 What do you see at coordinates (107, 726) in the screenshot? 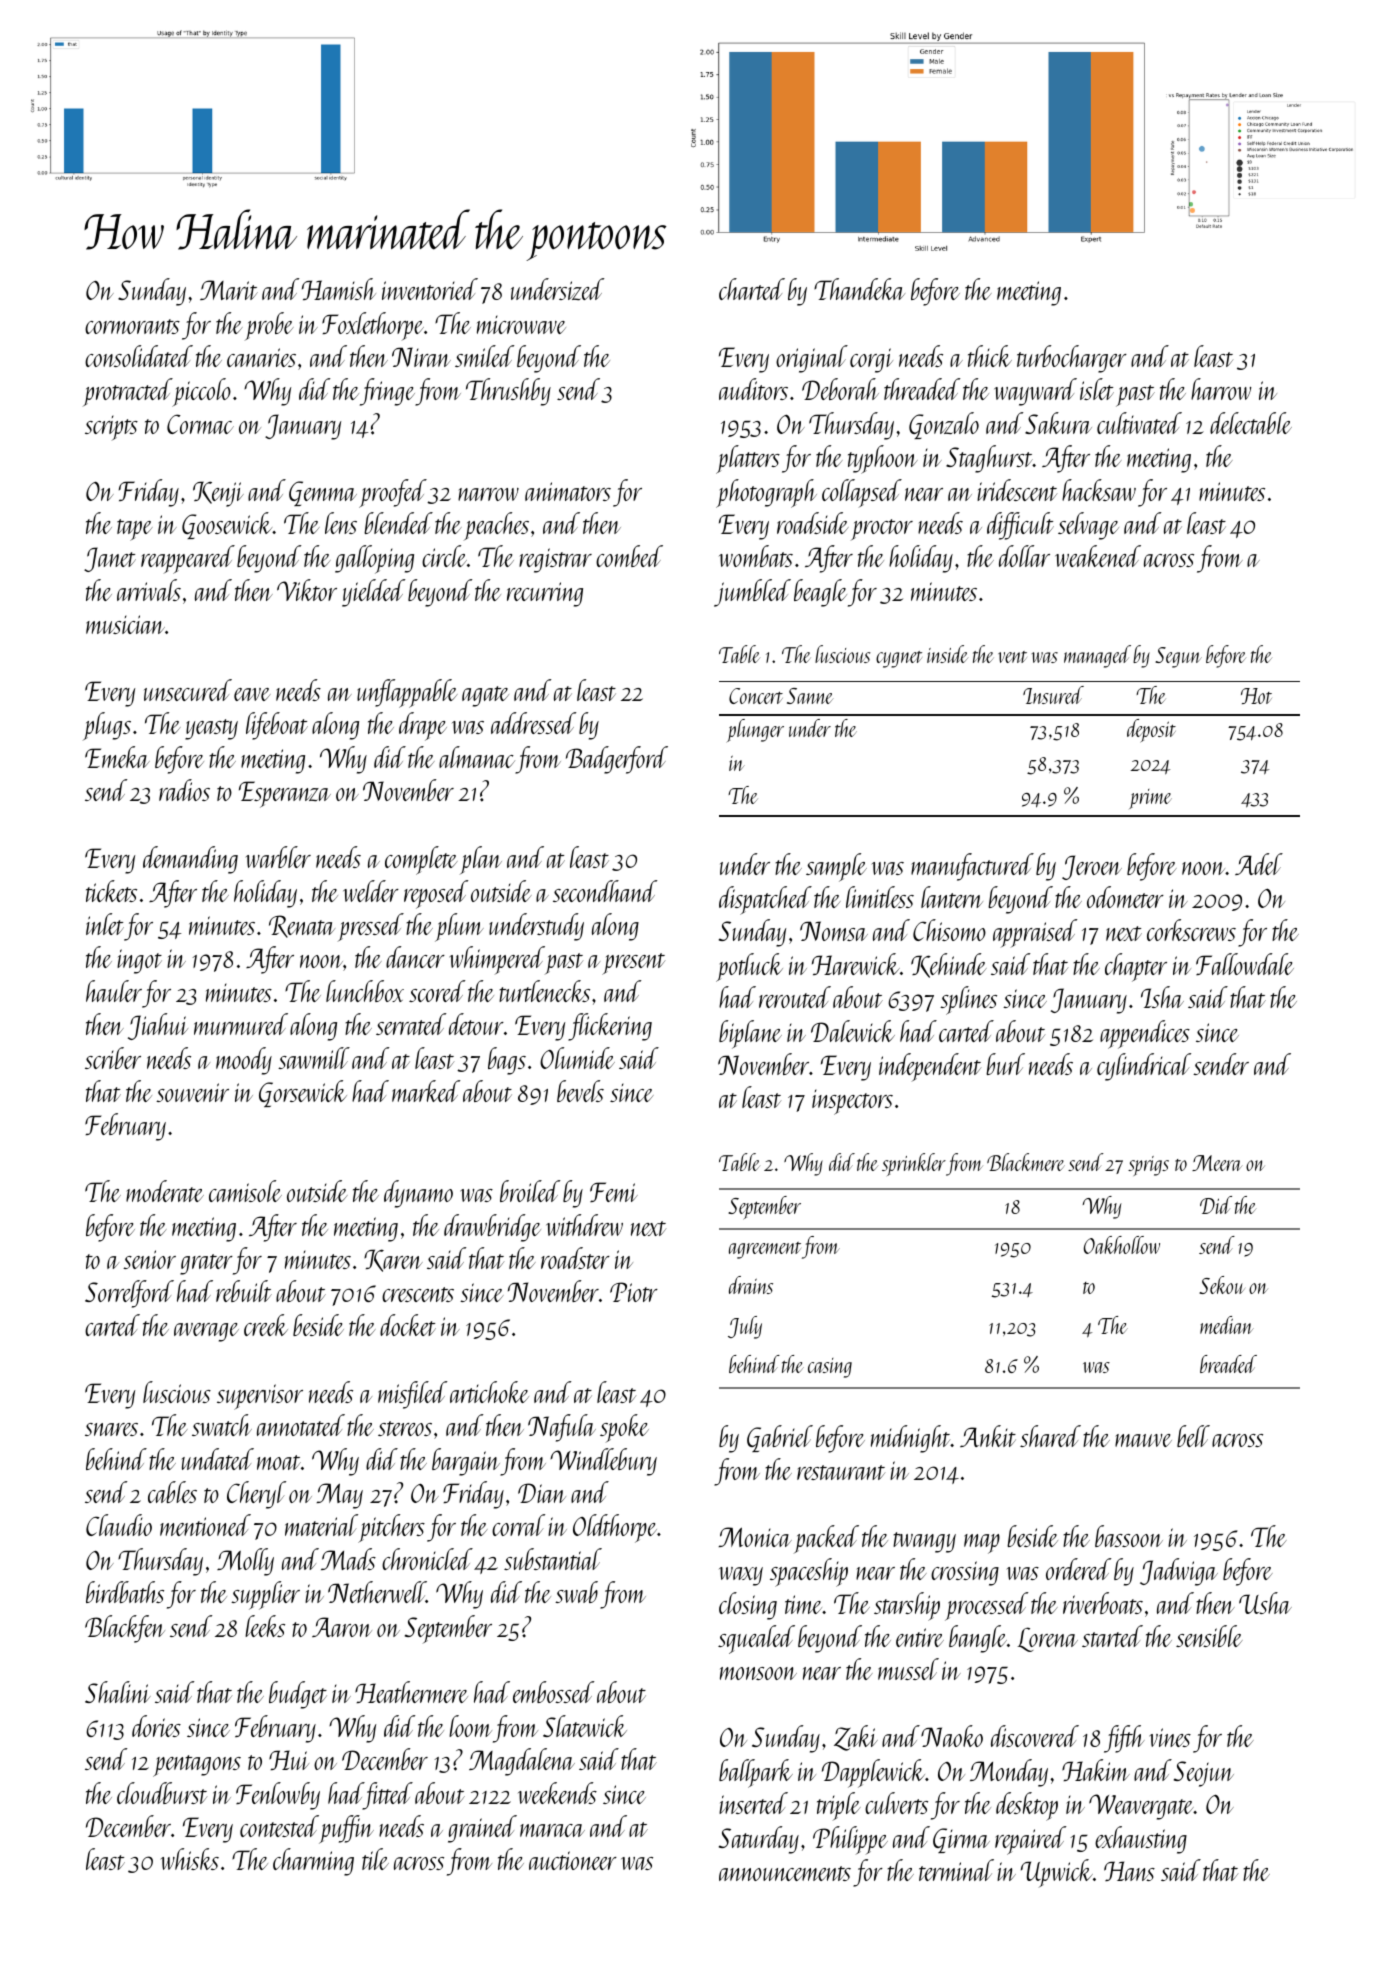
I see `plugs` at bounding box center [107, 726].
